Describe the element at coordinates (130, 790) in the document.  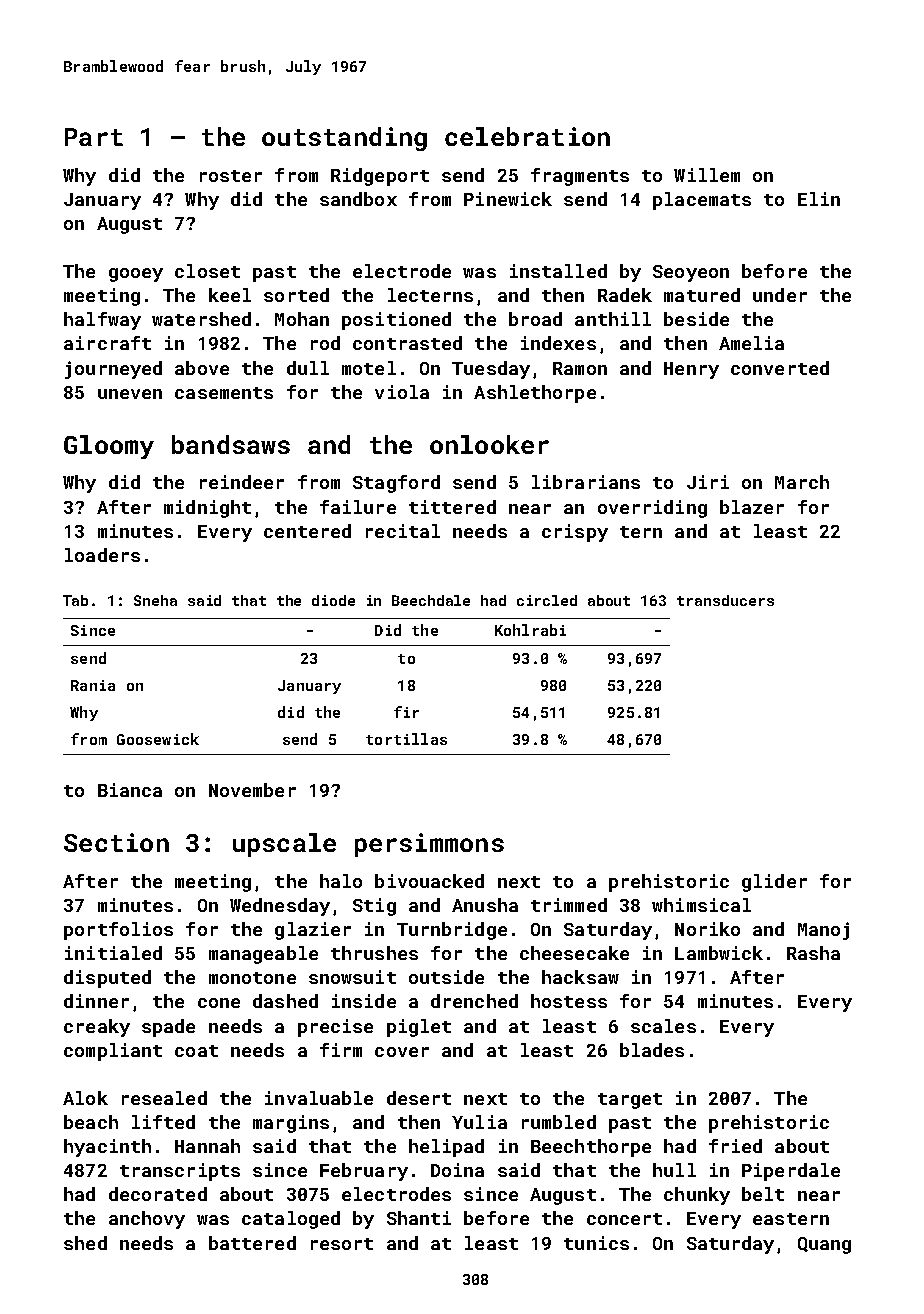
I see `Bianca` at that location.
